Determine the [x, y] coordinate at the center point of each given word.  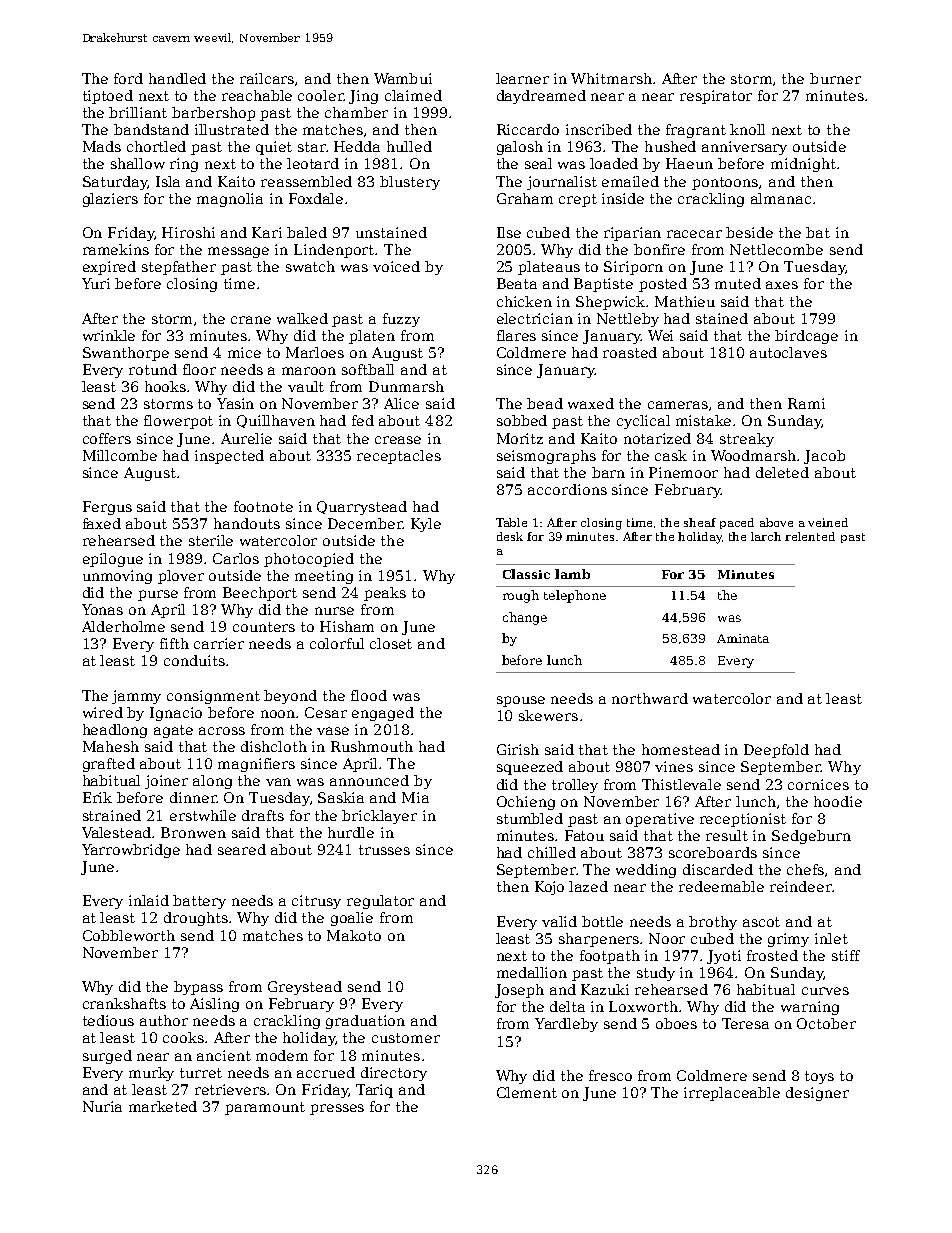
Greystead [305, 988]
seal [538, 163]
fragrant [696, 131]
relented [810, 536]
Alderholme [123, 626]
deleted [782, 472]
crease [398, 440]
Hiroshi [188, 232]
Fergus [107, 508]
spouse [521, 701]
